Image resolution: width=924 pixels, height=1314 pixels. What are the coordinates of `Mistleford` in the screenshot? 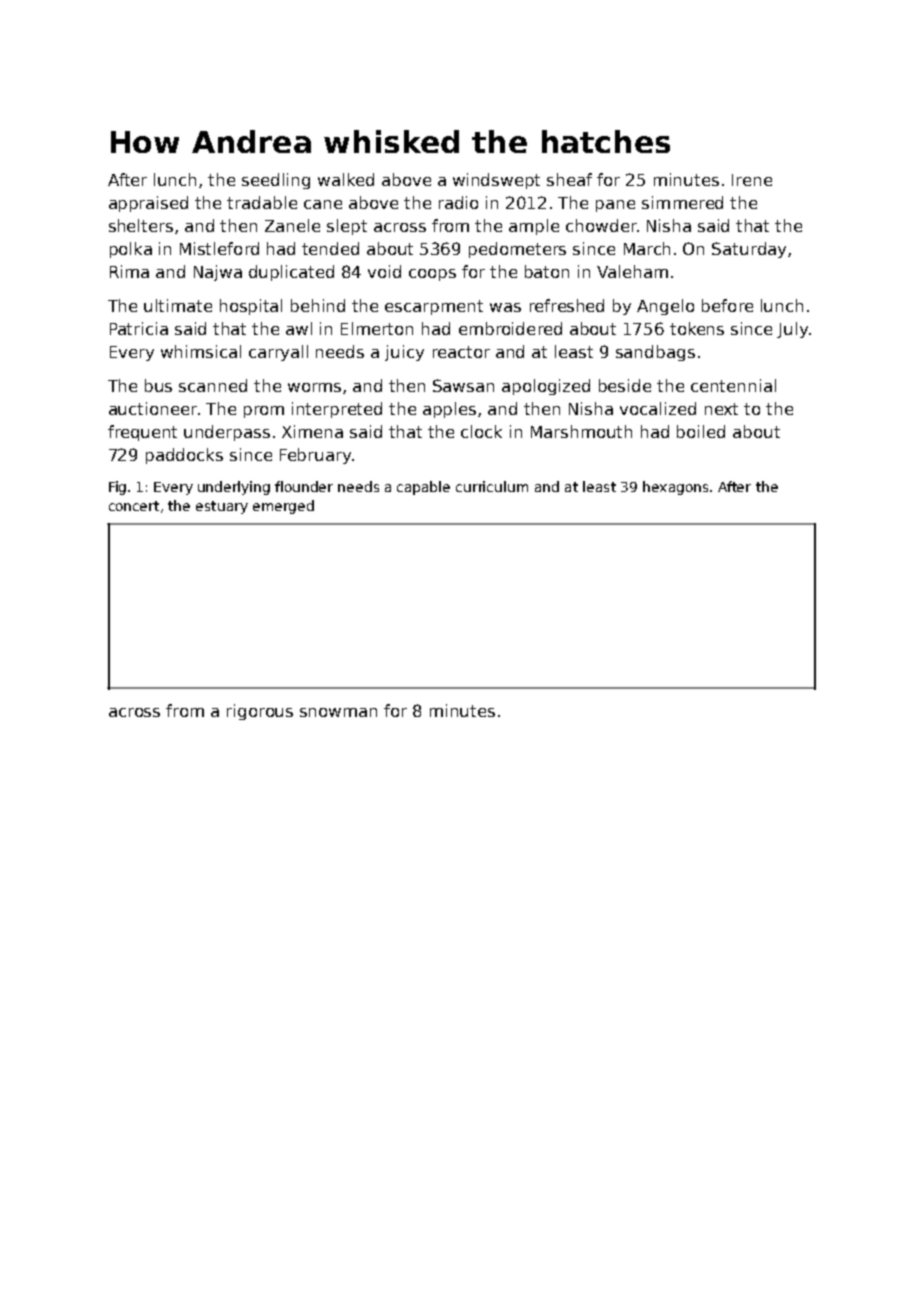 It's located at (219, 248).
